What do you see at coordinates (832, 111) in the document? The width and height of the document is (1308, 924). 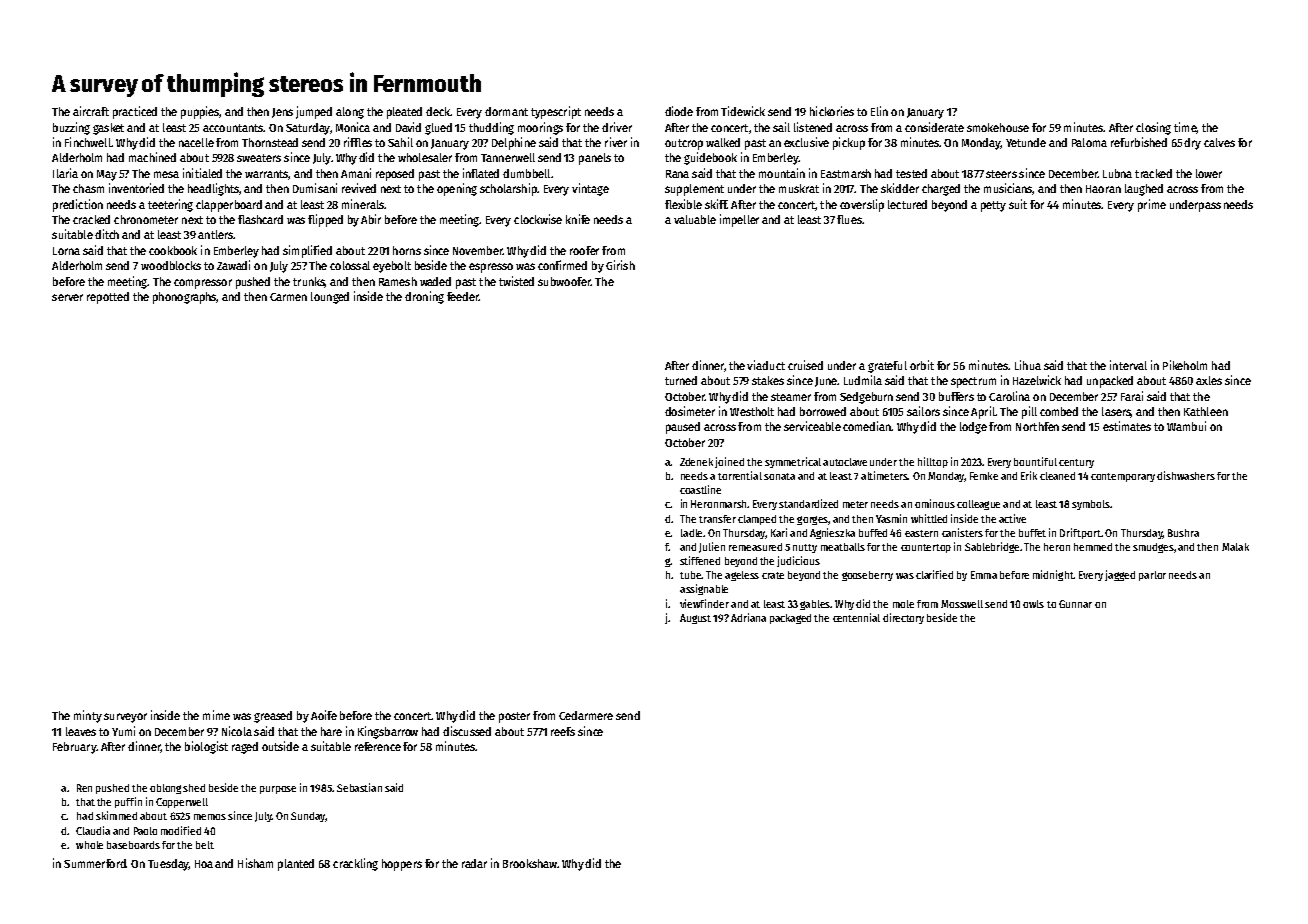 I see `hickories` at bounding box center [832, 111].
